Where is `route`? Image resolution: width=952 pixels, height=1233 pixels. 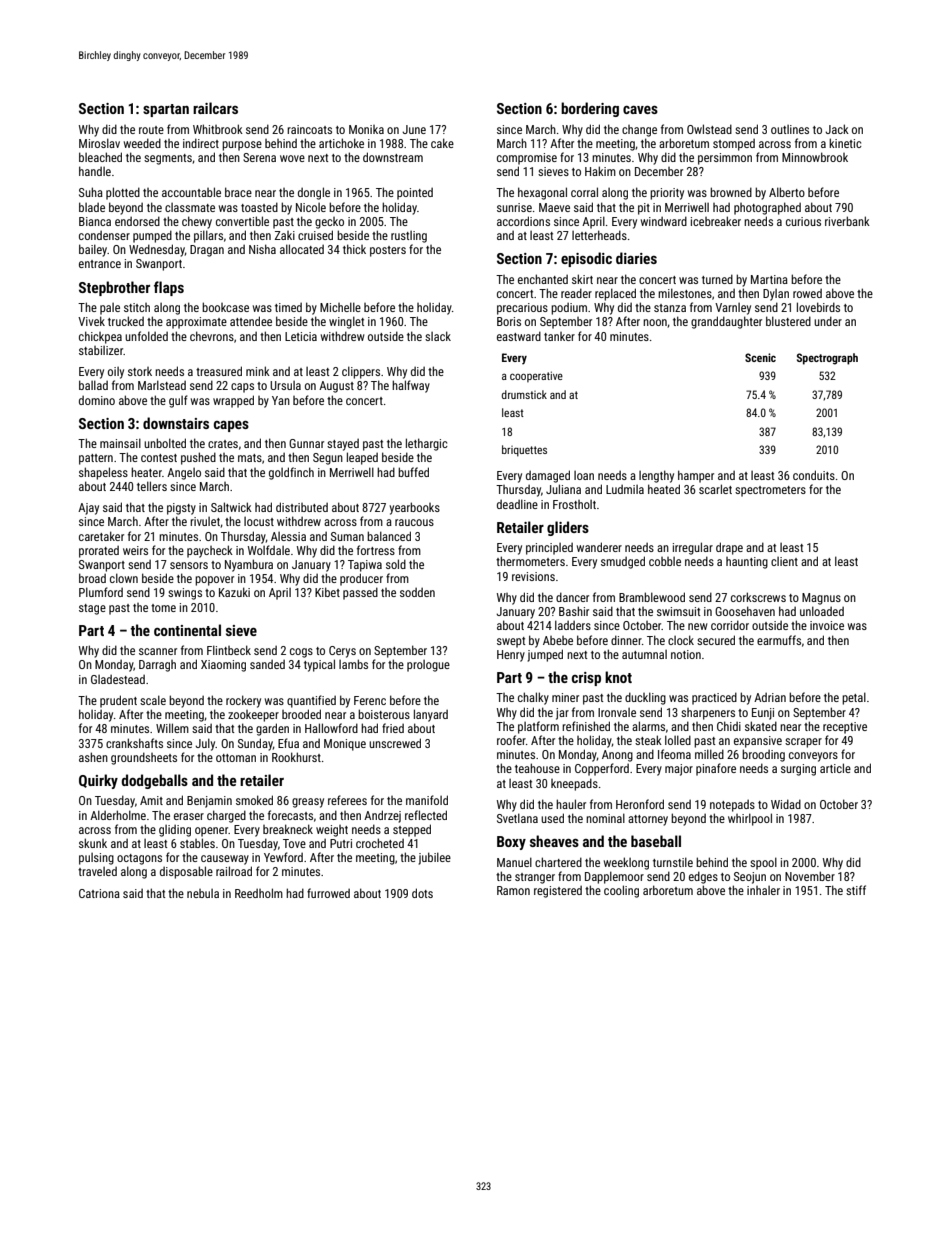
route is located at coordinates (151, 130).
